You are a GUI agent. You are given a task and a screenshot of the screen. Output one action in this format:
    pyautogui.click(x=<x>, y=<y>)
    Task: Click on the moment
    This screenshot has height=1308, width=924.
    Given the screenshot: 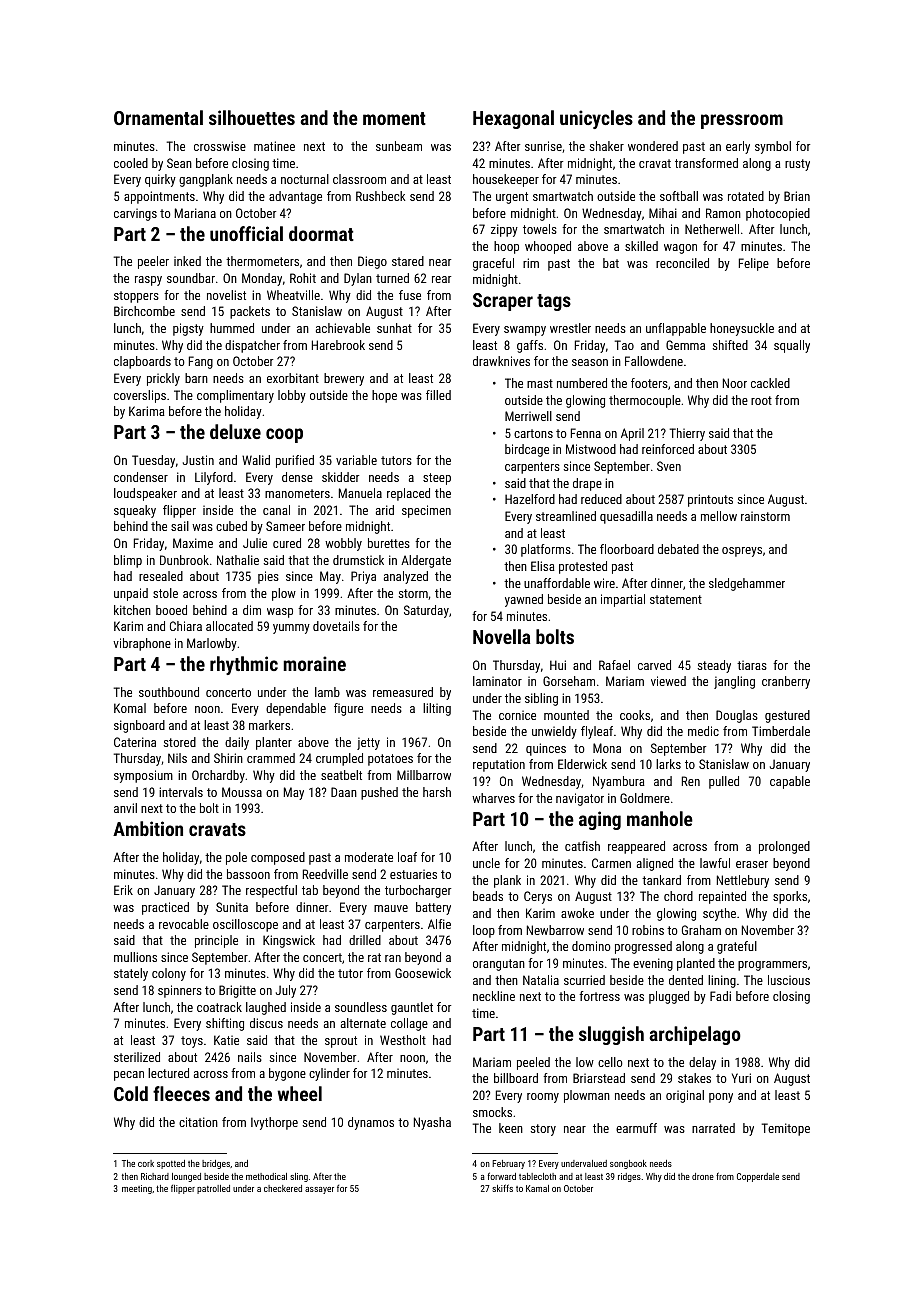 What is the action you would take?
    pyautogui.click(x=394, y=118)
